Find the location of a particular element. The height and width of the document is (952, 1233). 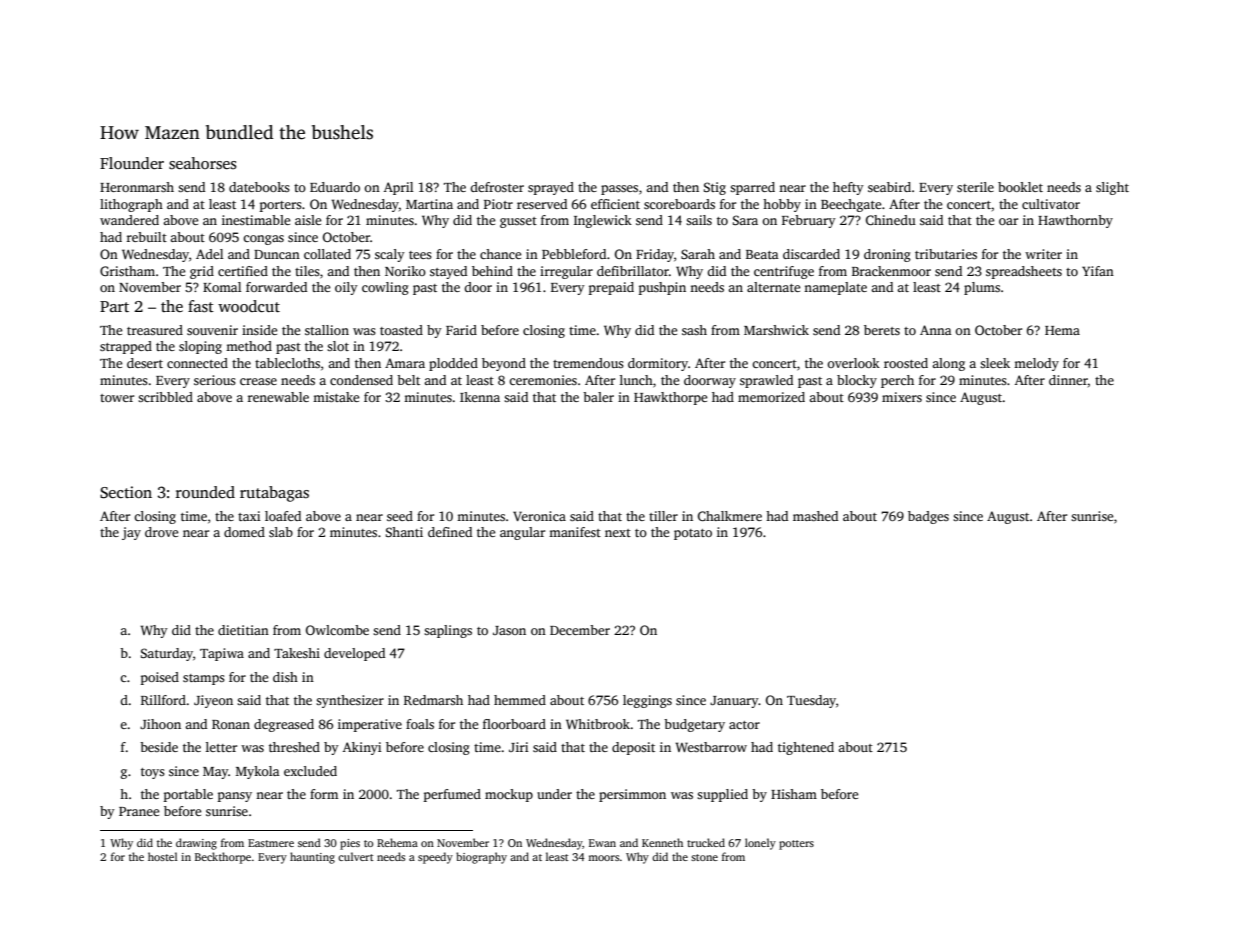

strapped is located at coordinates (126, 347).
